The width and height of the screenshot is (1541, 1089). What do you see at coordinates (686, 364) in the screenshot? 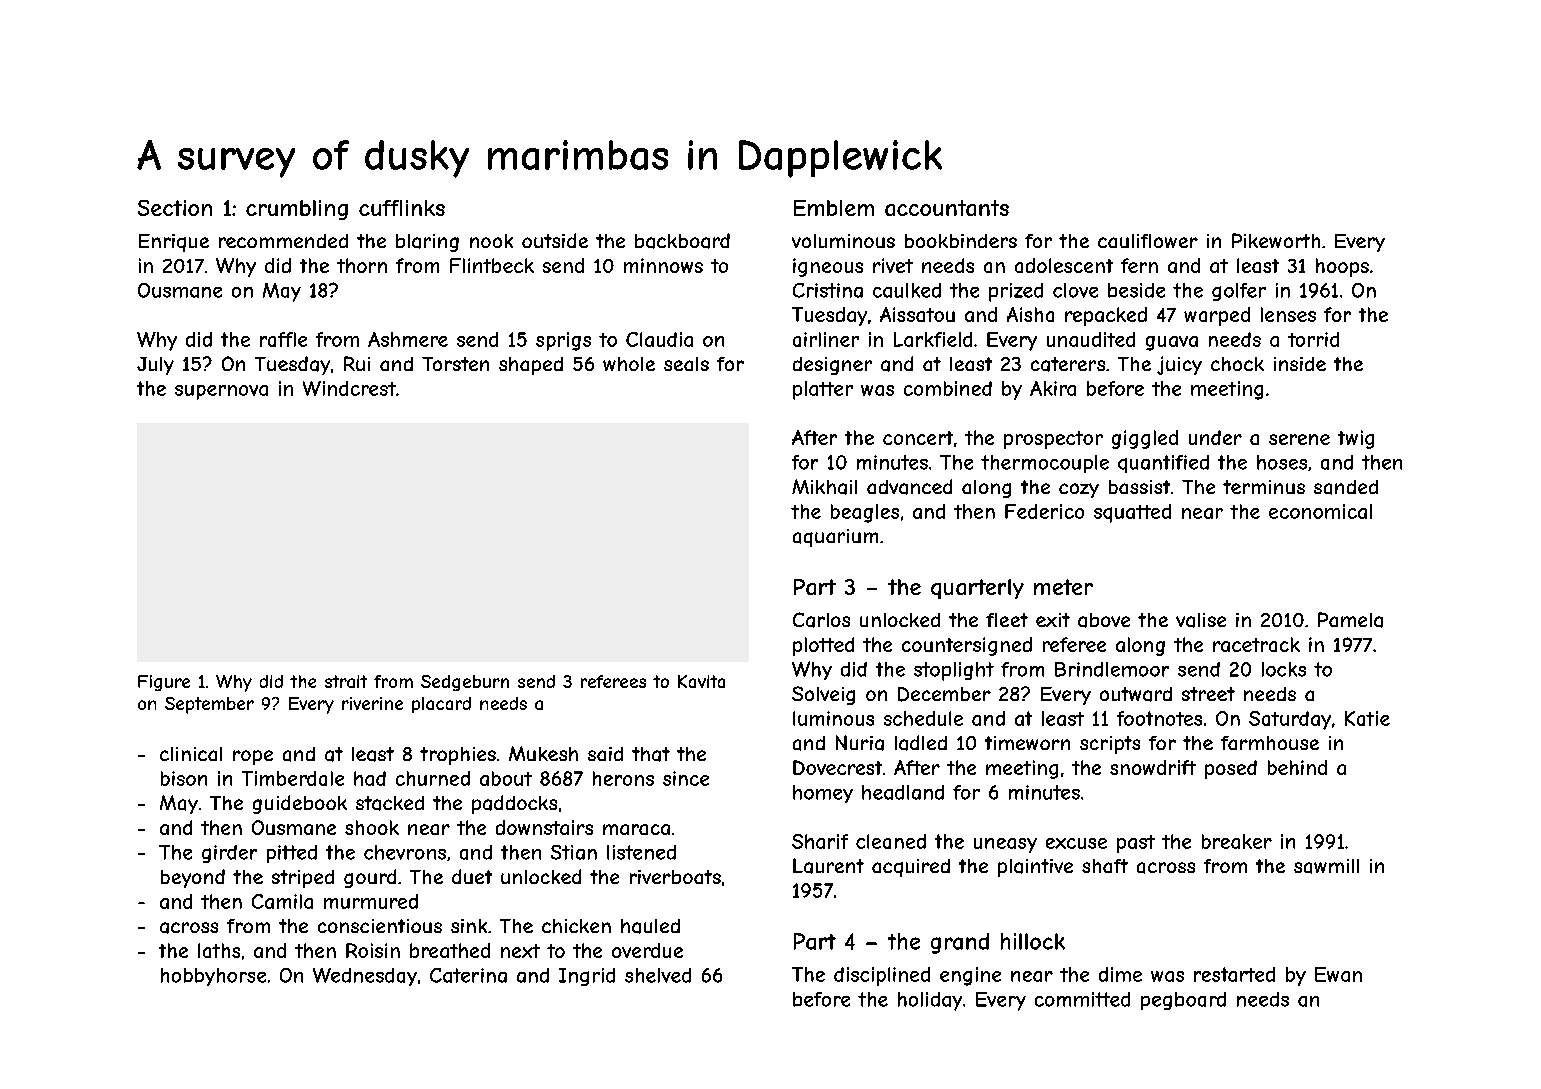
I see `seals` at bounding box center [686, 364].
